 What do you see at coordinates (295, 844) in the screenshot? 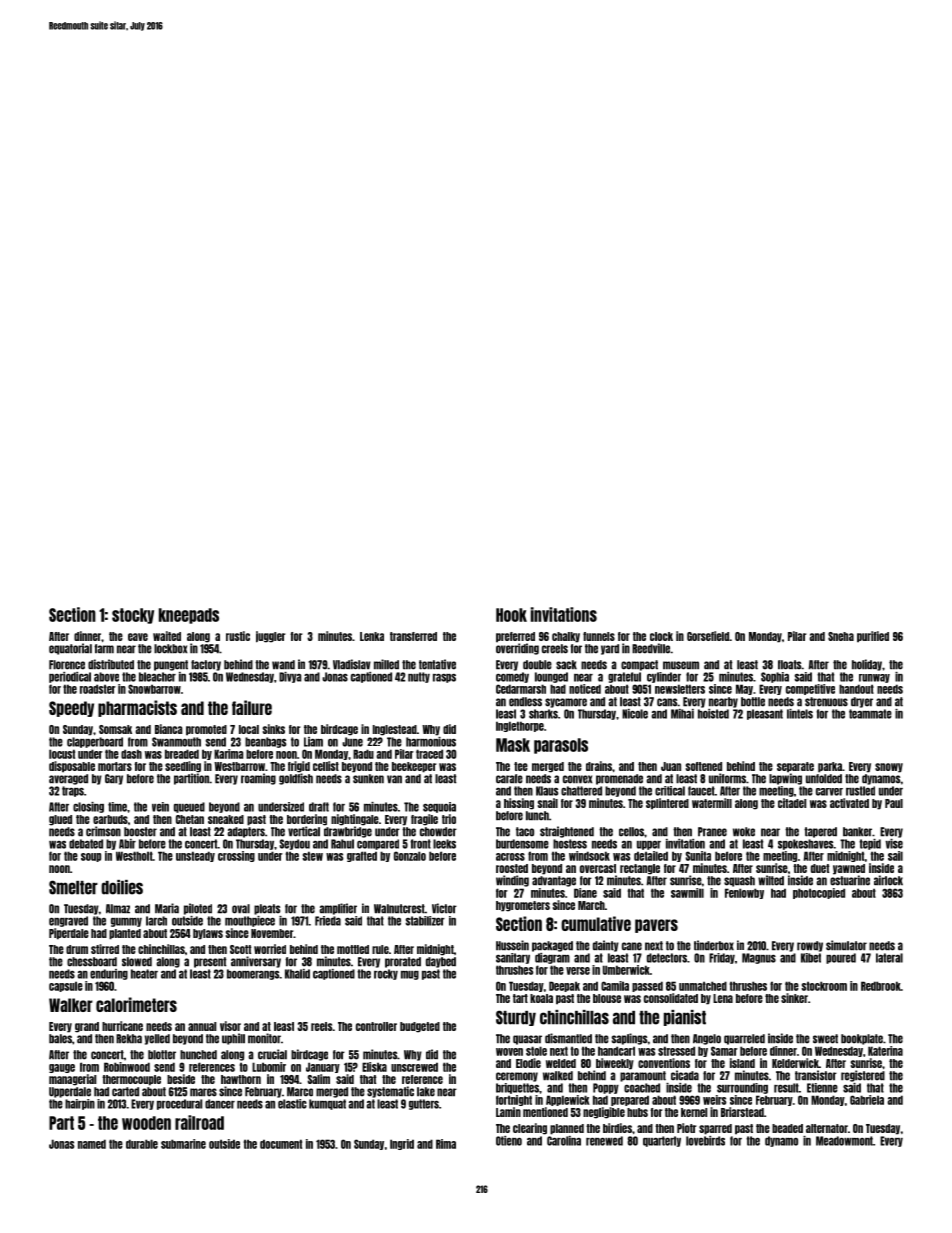
I see `Seydou` at bounding box center [295, 844].
